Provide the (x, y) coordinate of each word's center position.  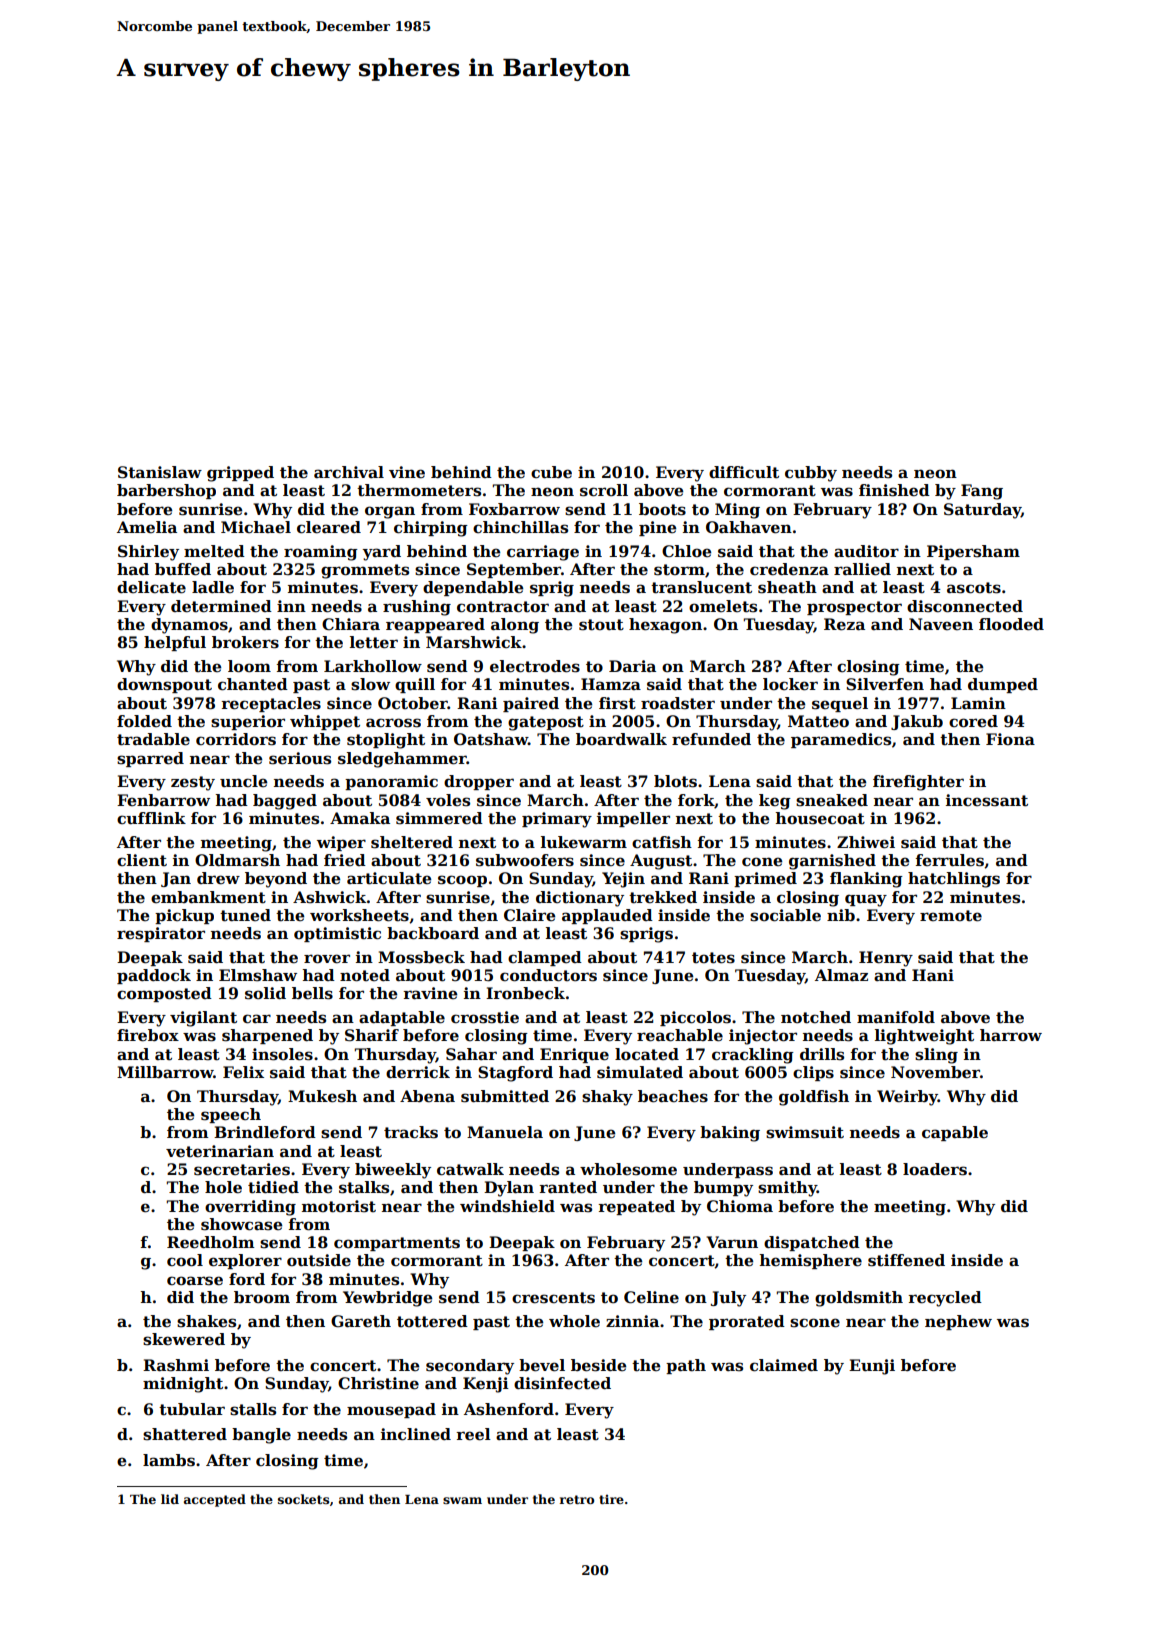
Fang (982, 492)
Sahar (471, 1054)
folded (144, 721)
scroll (604, 490)
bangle (261, 1436)
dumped (1003, 685)
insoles (282, 1054)
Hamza (611, 684)
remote (951, 916)
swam (462, 1500)
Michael (256, 527)
